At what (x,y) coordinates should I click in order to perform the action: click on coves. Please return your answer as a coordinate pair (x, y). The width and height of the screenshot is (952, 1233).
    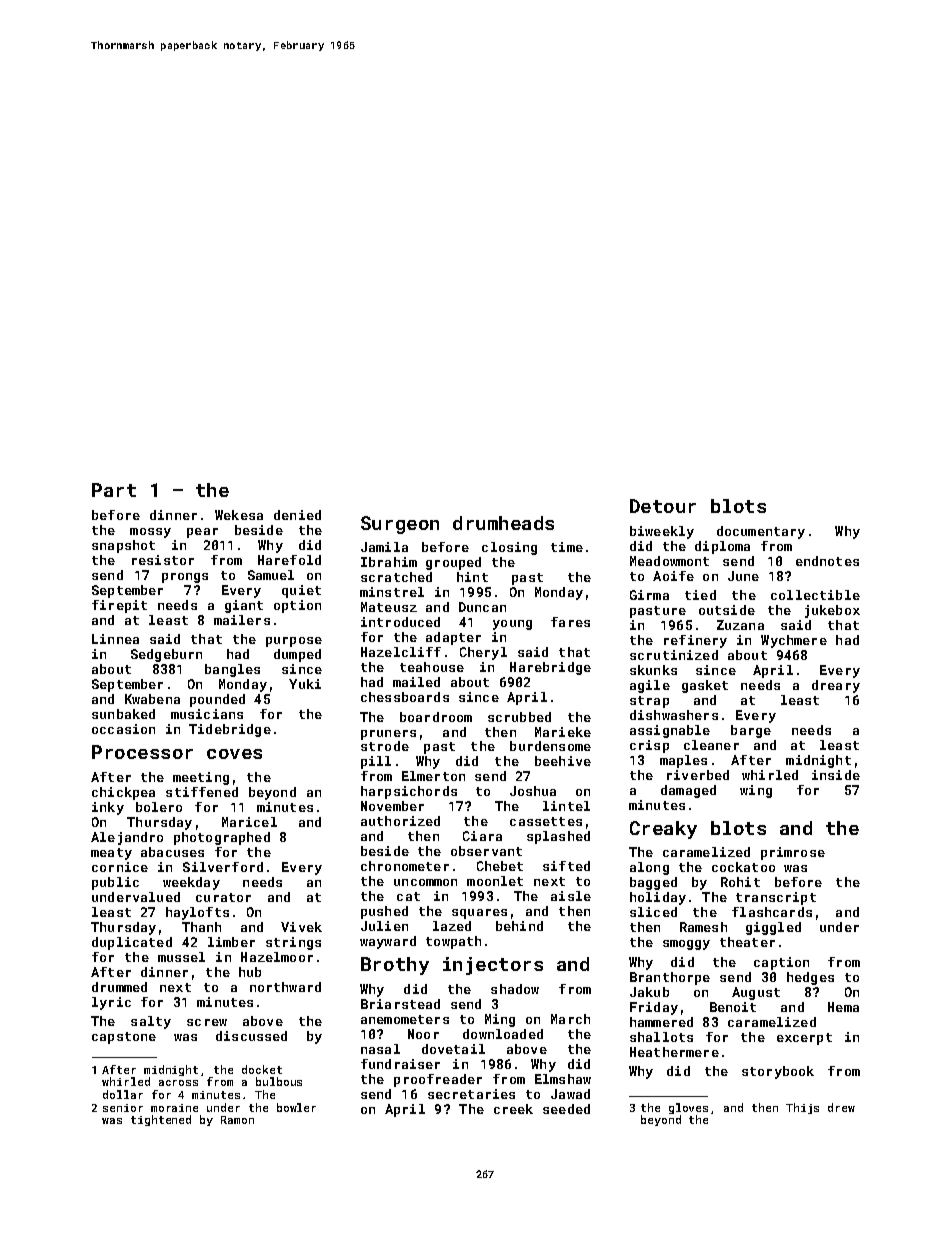
    Looking at the image, I should click on (234, 754).
